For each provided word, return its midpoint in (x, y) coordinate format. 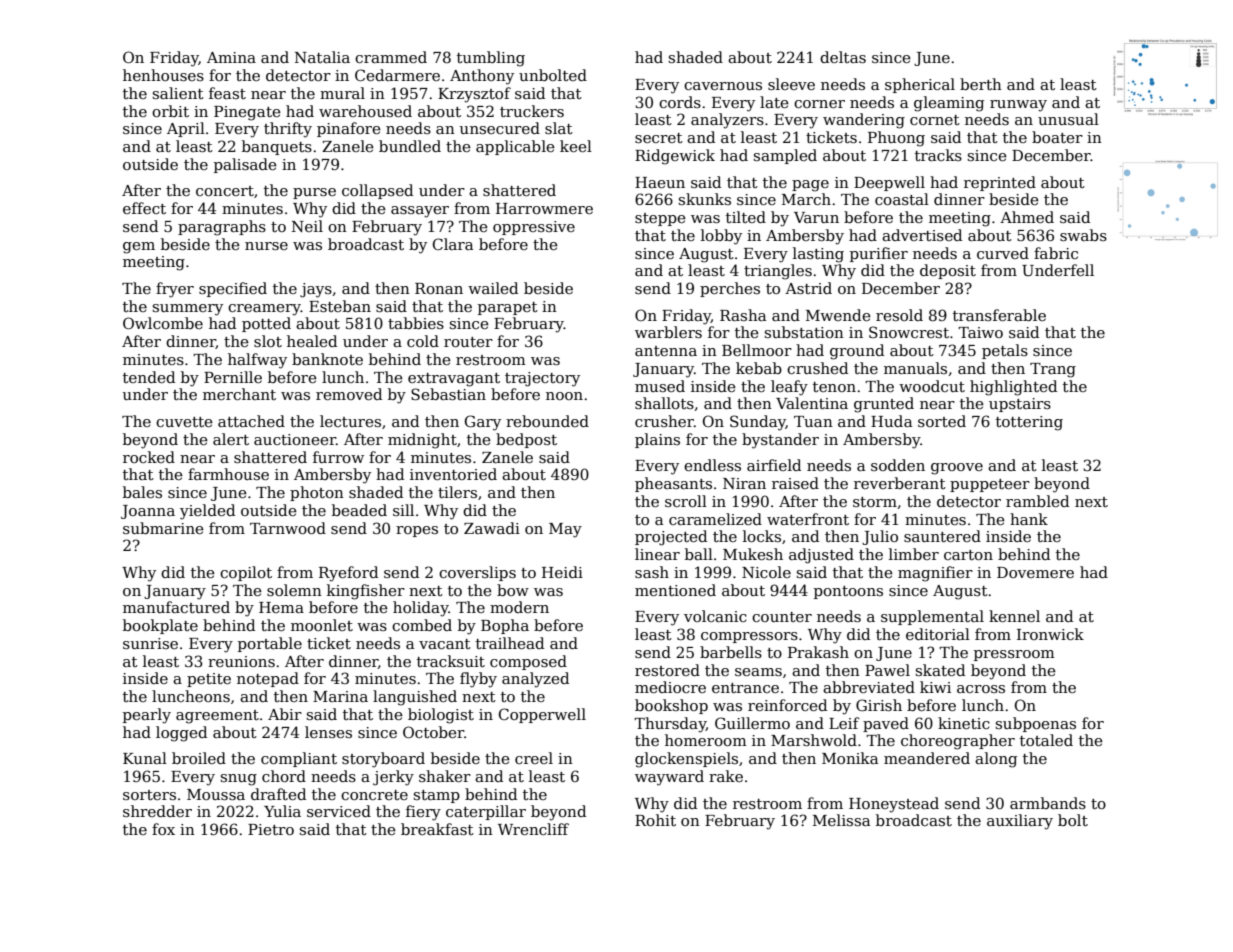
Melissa (842, 820)
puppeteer (990, 485)
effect (144, 208)
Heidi (562, 572)
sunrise (150, 643)
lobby (721, 237)
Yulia (282, 811)
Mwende (838, 315)
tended (149, 377)
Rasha (743, 315)
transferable (999, 315)
